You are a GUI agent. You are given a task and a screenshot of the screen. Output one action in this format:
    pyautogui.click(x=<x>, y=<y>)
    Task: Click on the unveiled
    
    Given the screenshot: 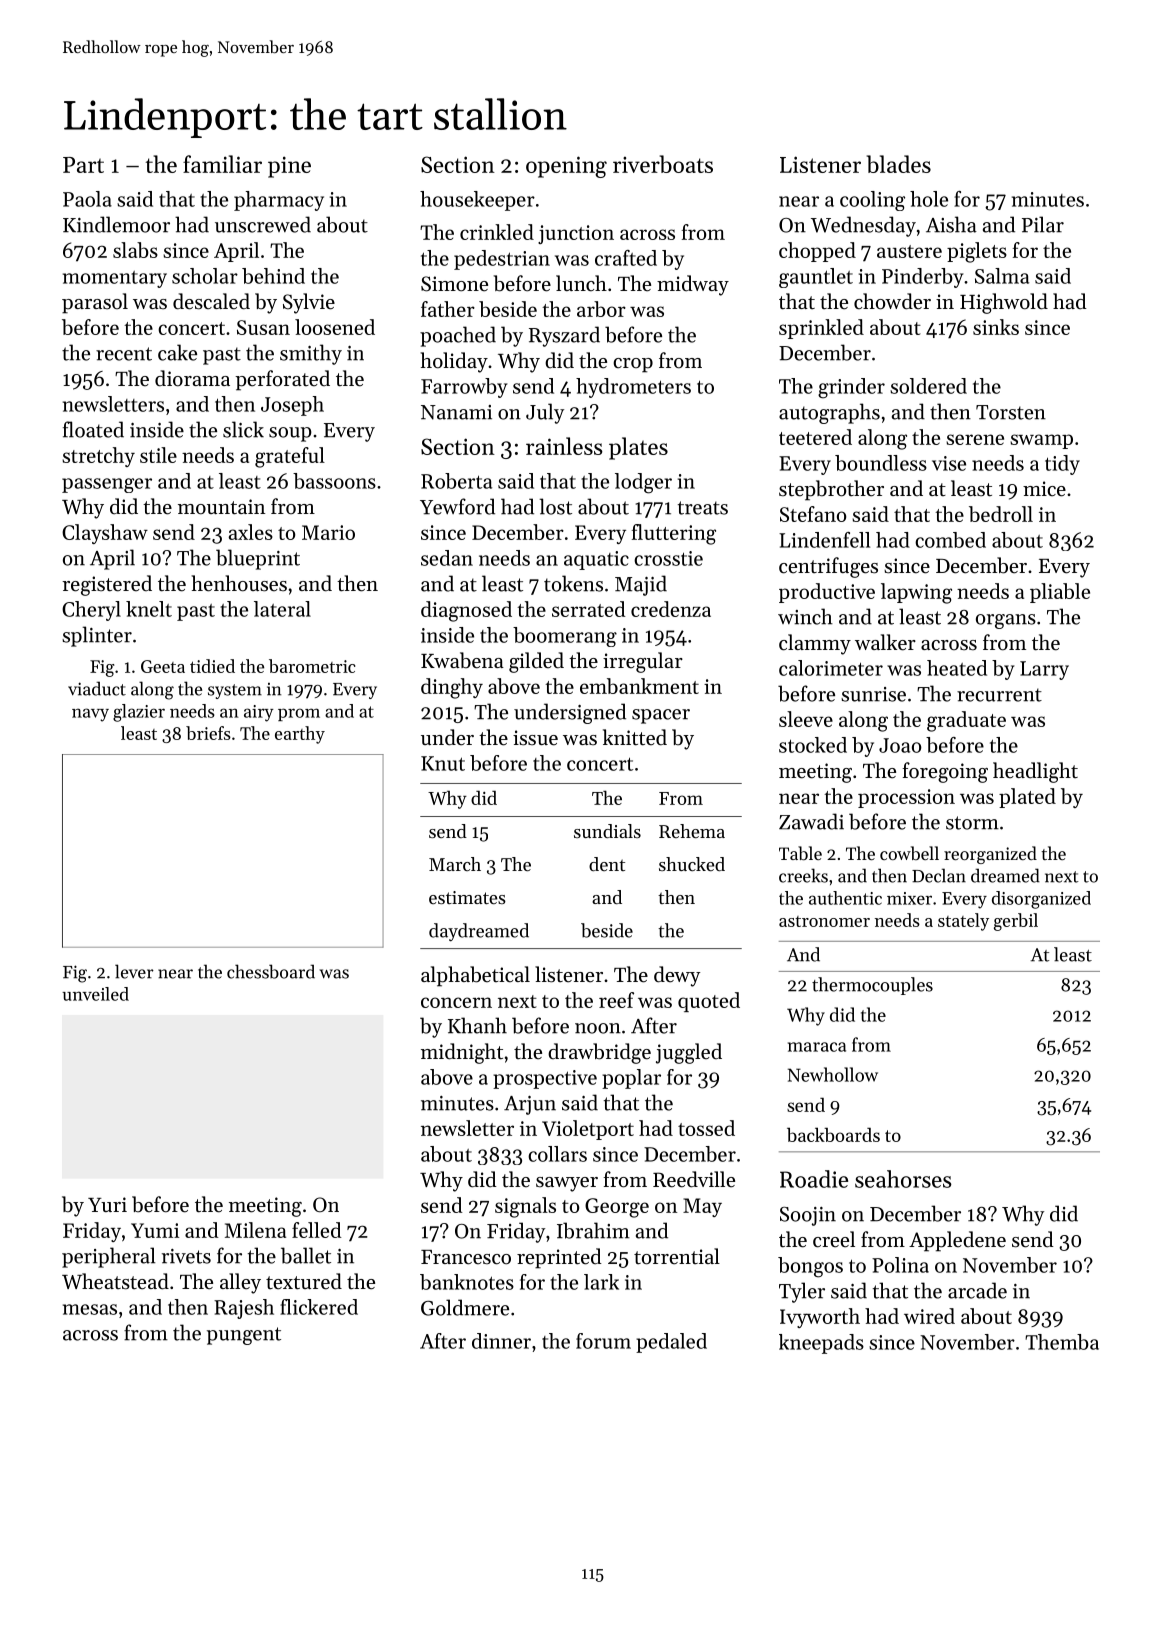 What is the action you would take?
    pyautogui.click(x=95, y=994)
